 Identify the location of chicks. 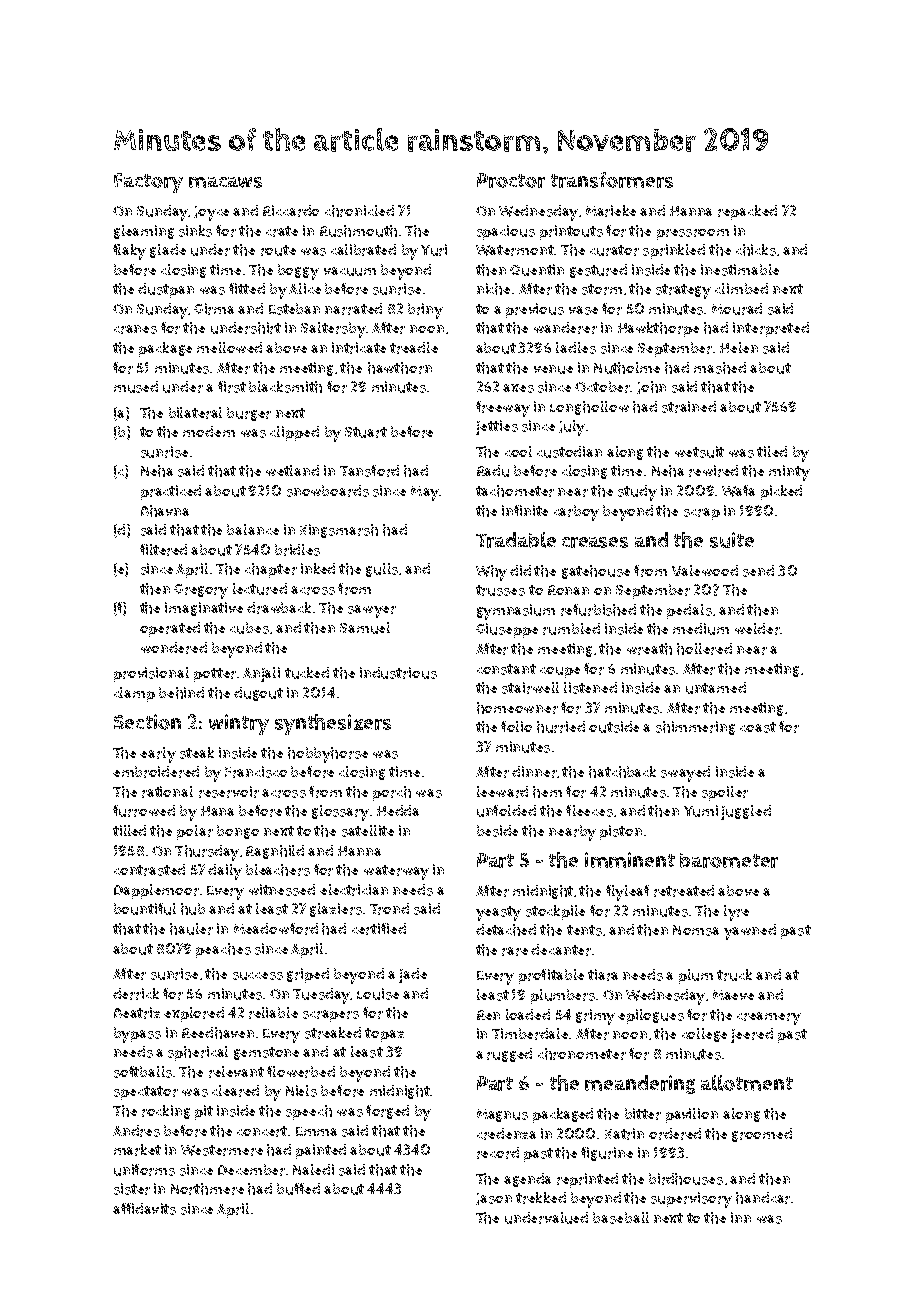
(756, 250).
